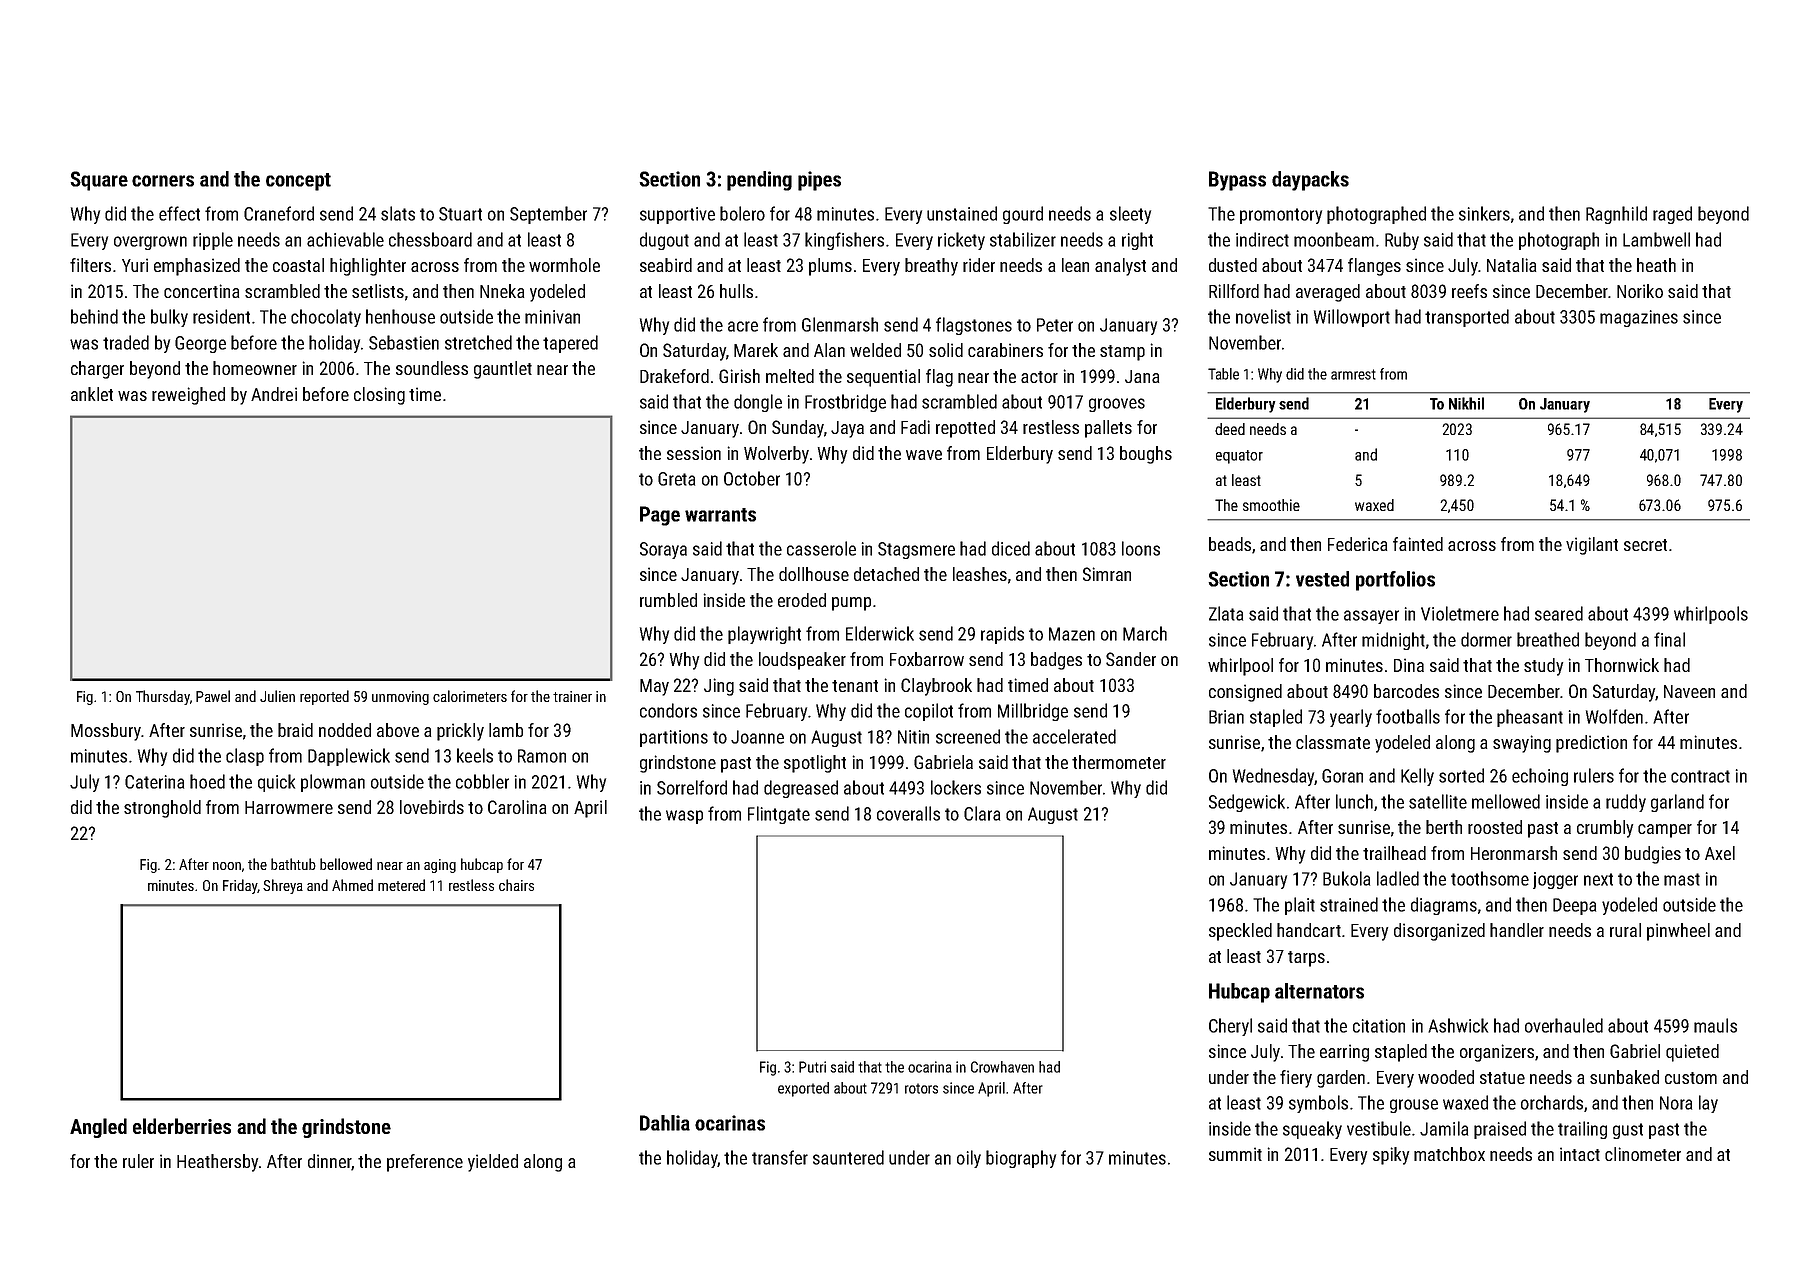 The image size is (1820, 1287). Describe the element at coordinates (1691, 1078) in the document. I see `custom` at that location.
